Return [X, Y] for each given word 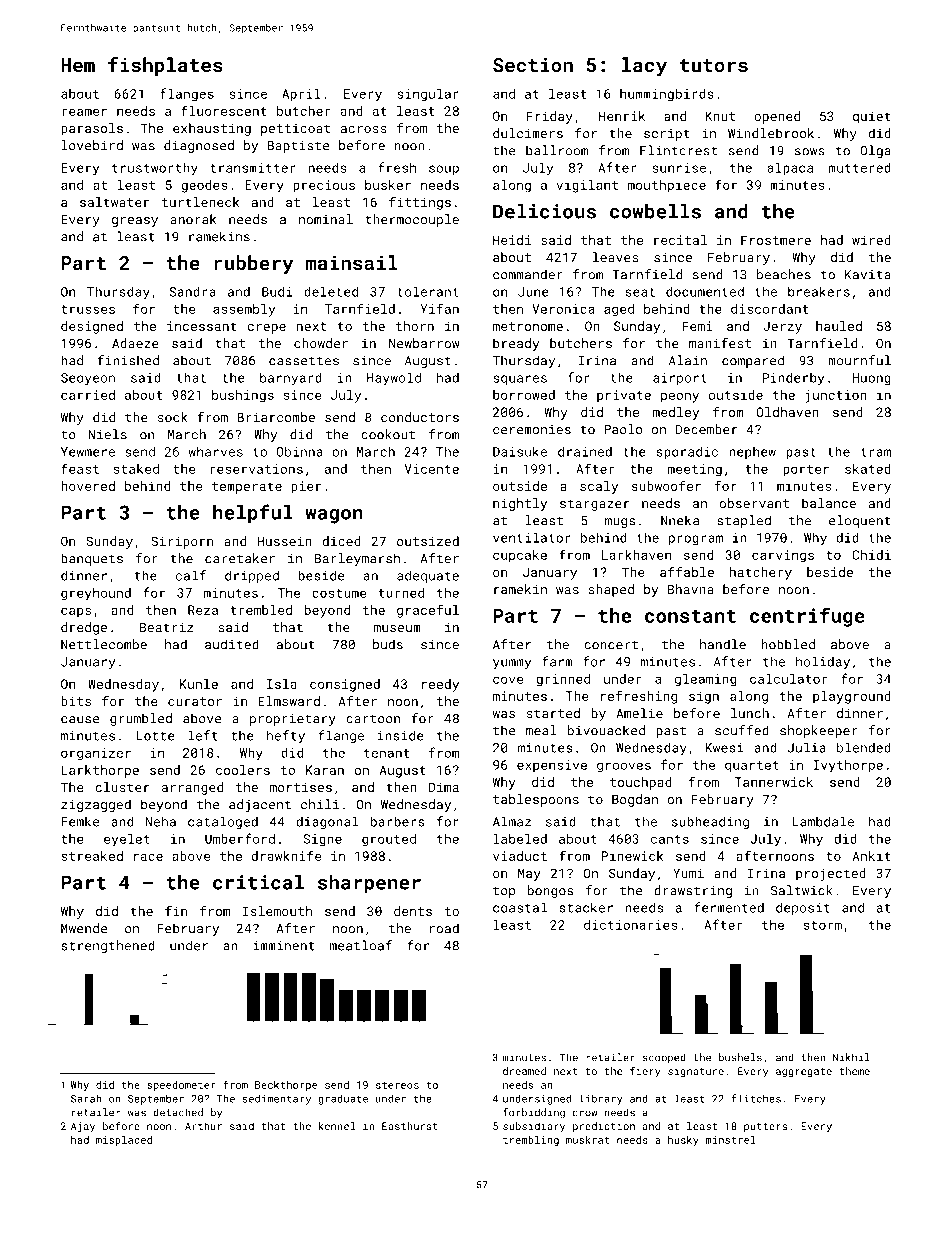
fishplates [165, 66]
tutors [714, 65]
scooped [664, 1058]
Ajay [83, 1127]
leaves [615, 257]
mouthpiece [667, 186]
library [601, 1099]
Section [533, 65]
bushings [243, 396]
